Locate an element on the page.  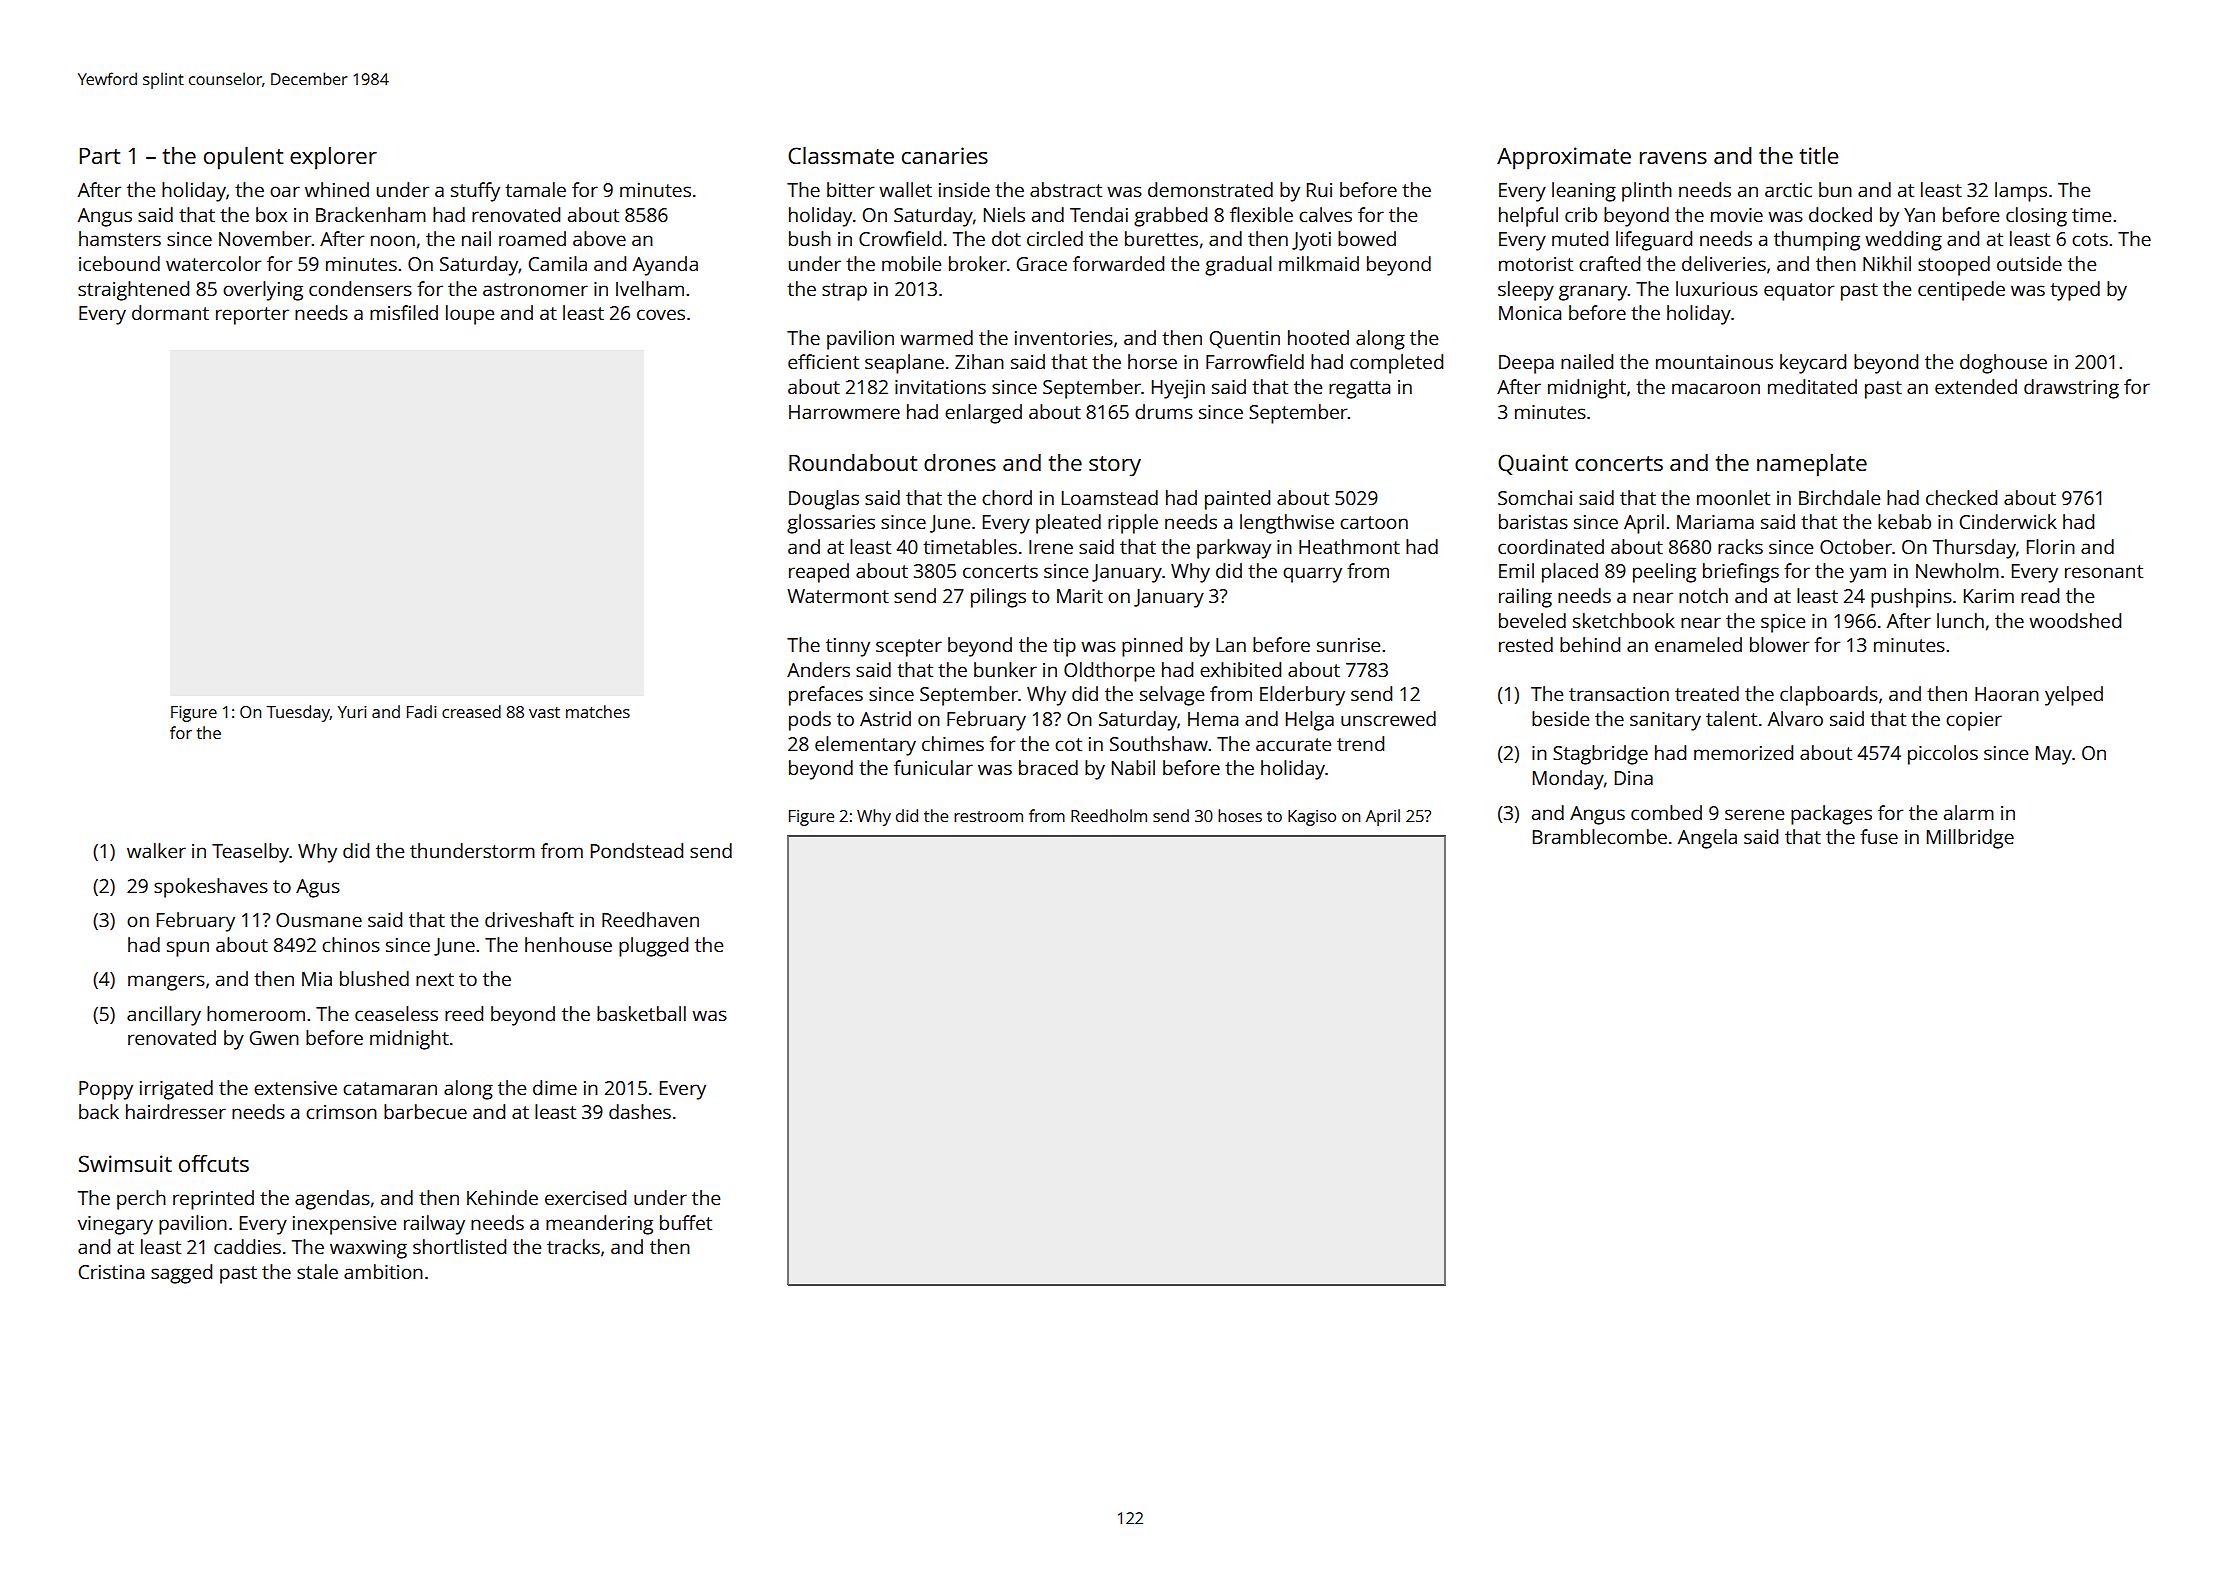
title is located at coordinates (1819, 155).
